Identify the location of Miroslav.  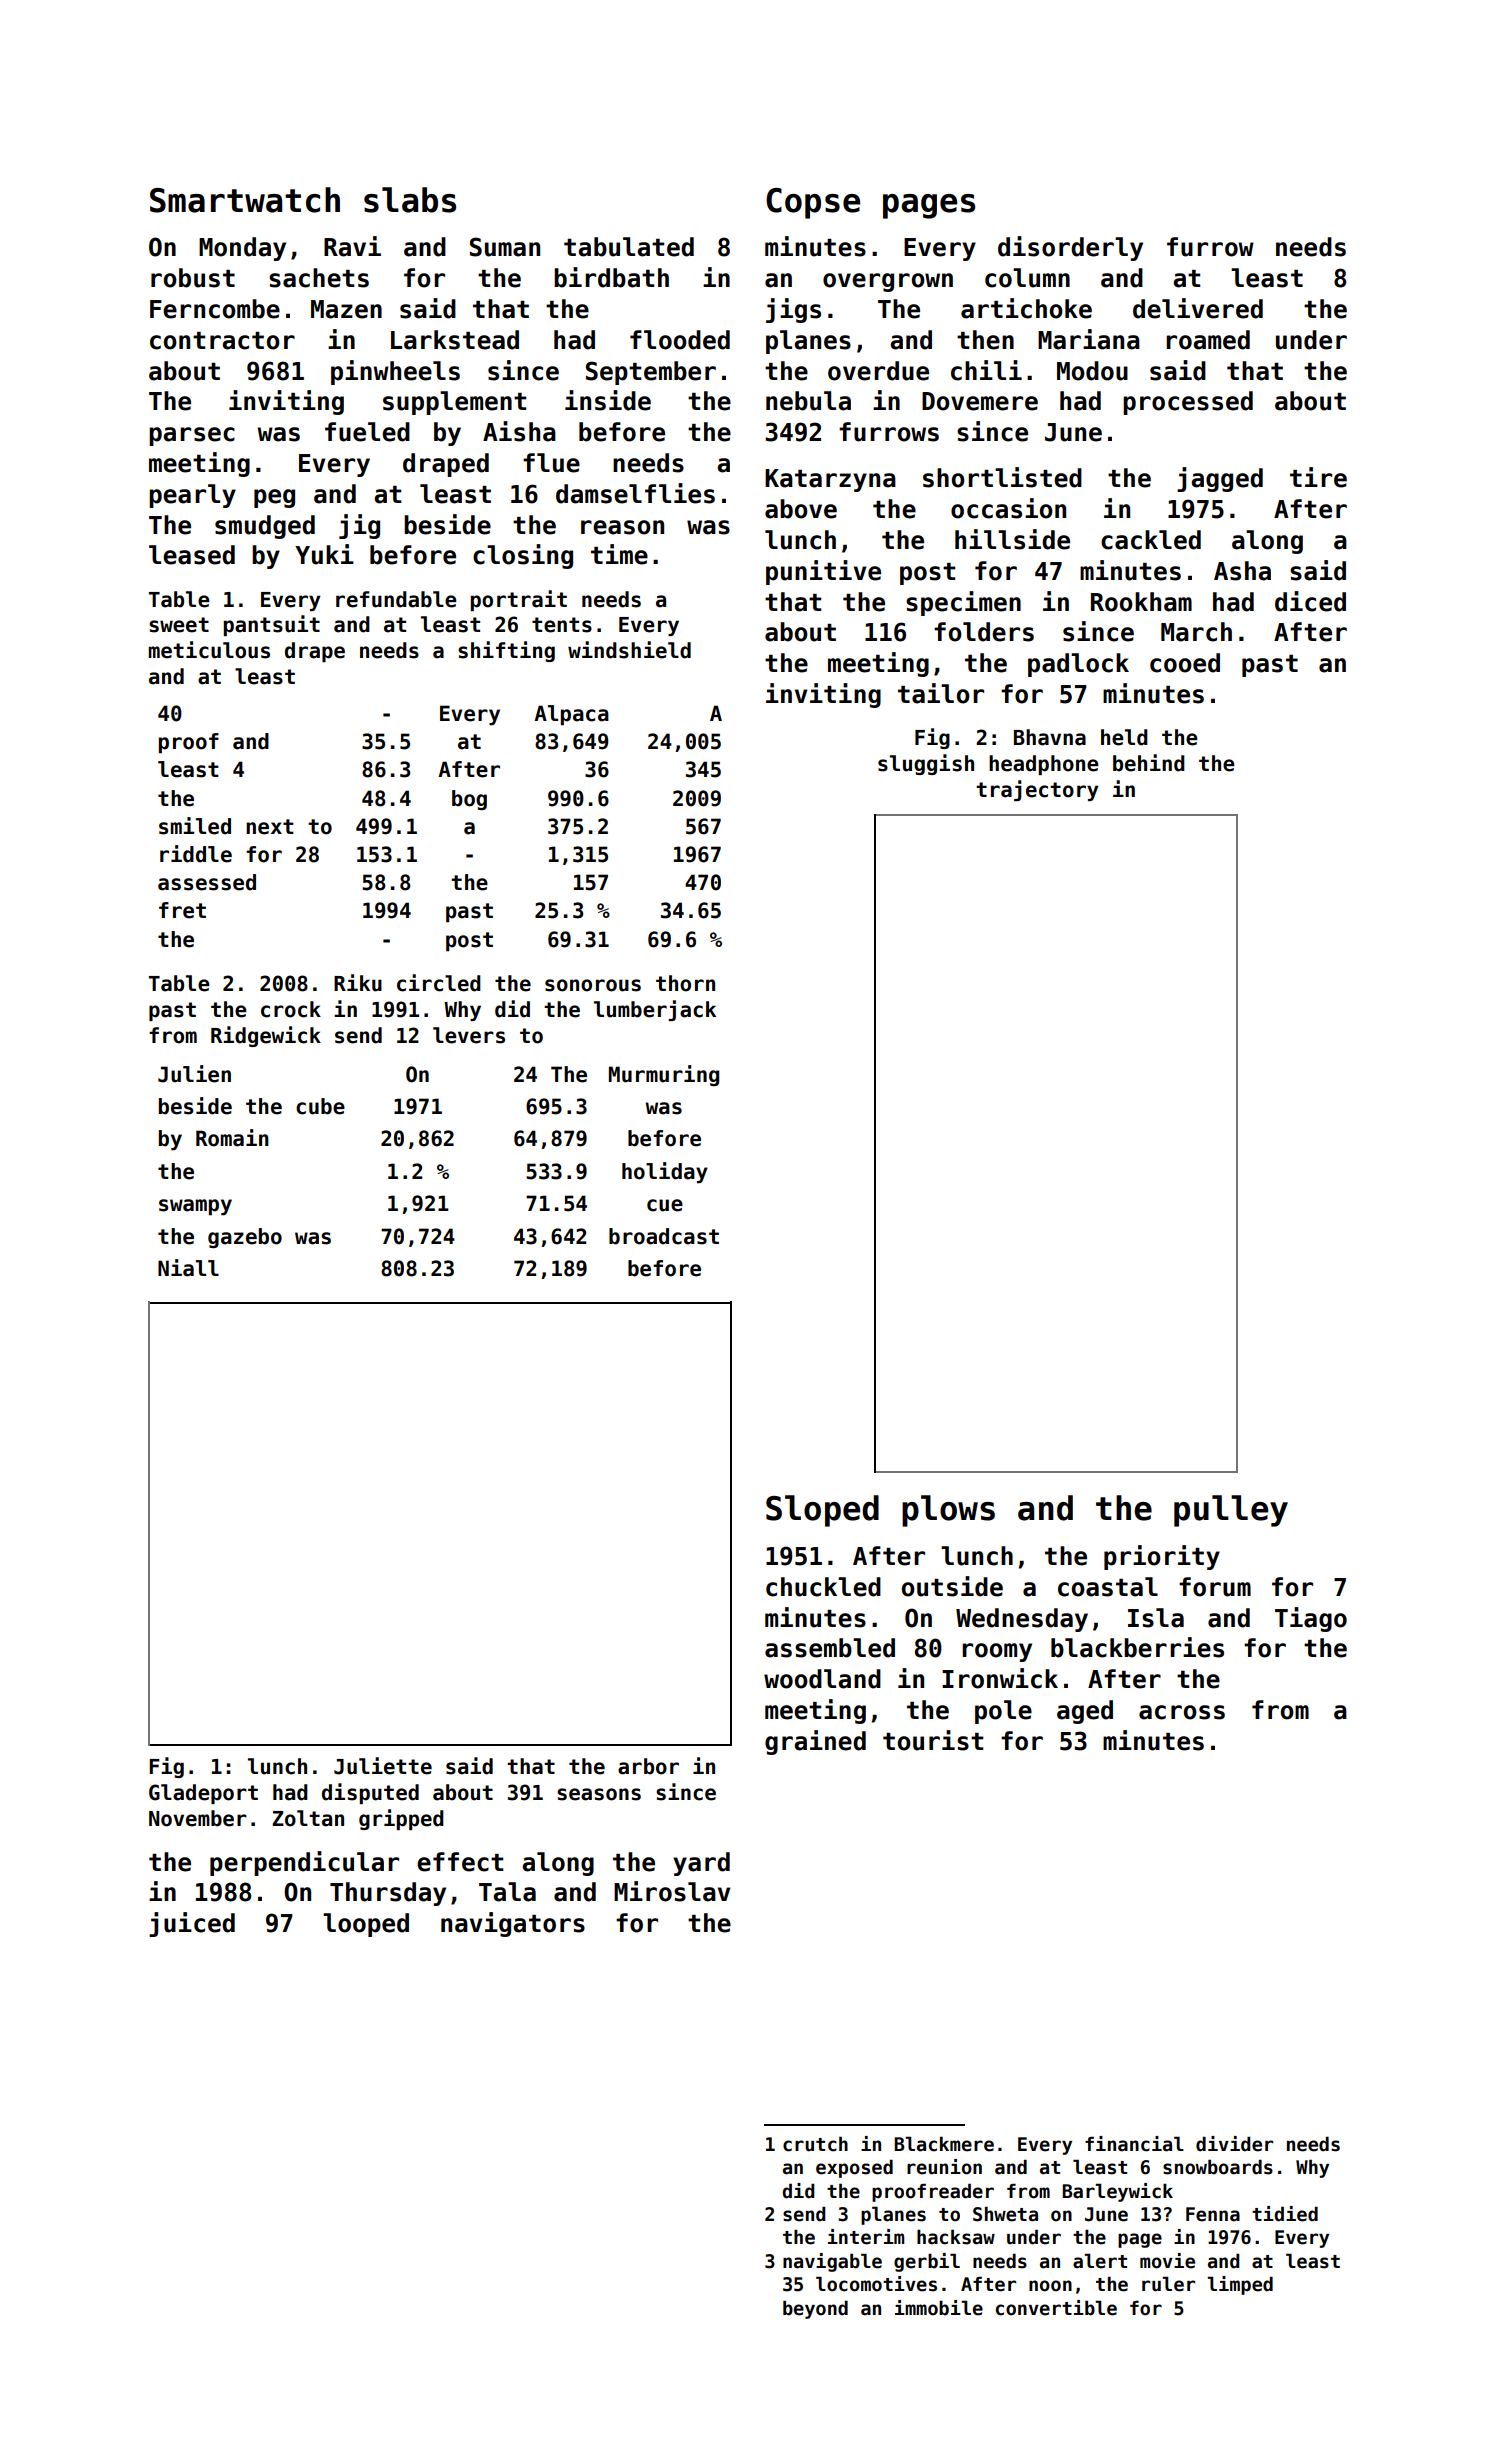
(672, 1891).
